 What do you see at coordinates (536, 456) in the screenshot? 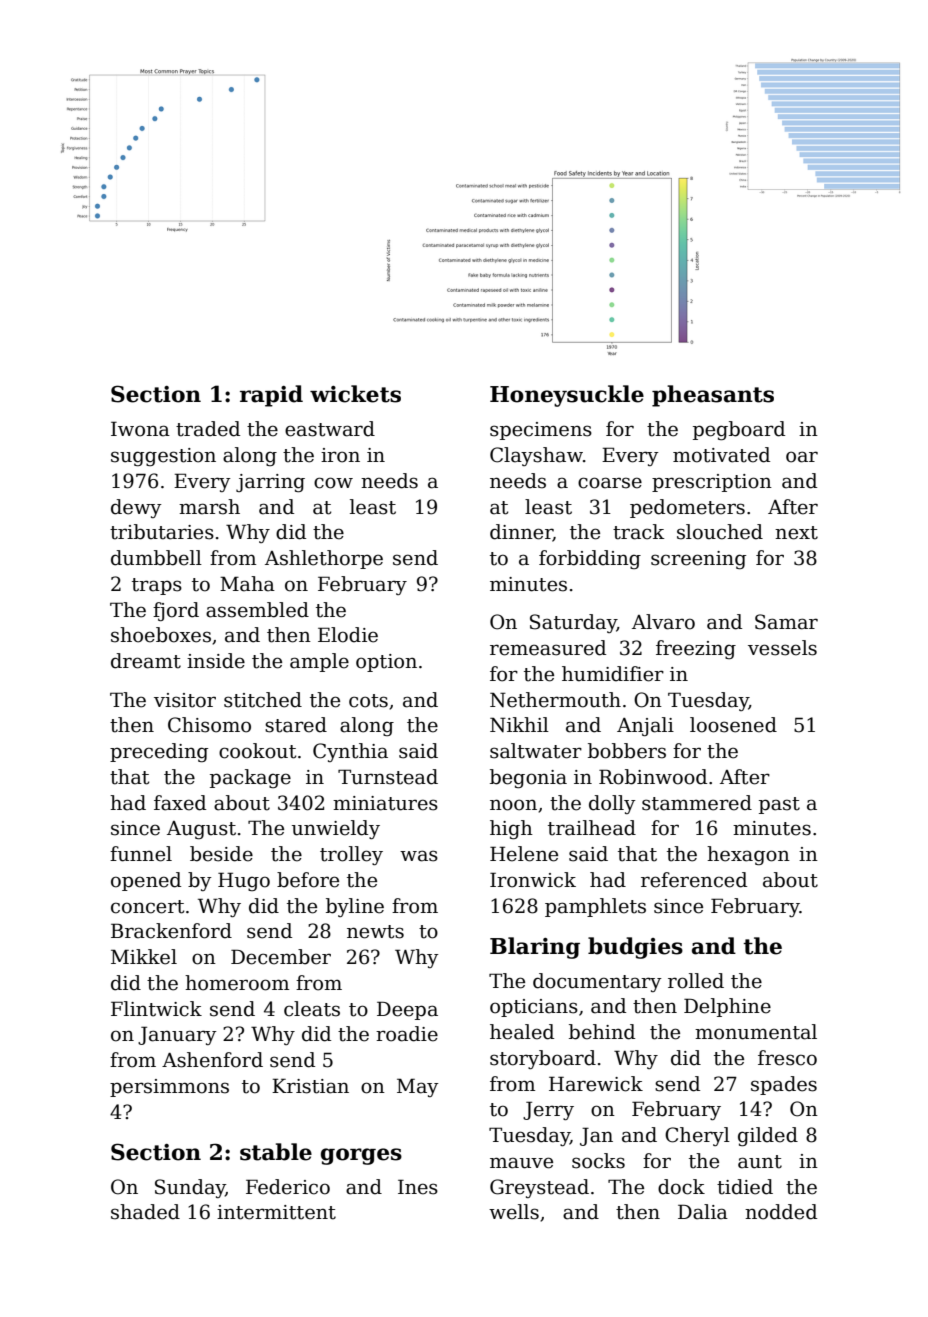
I see `Clayshaw` at bounding box center [536, 456].
